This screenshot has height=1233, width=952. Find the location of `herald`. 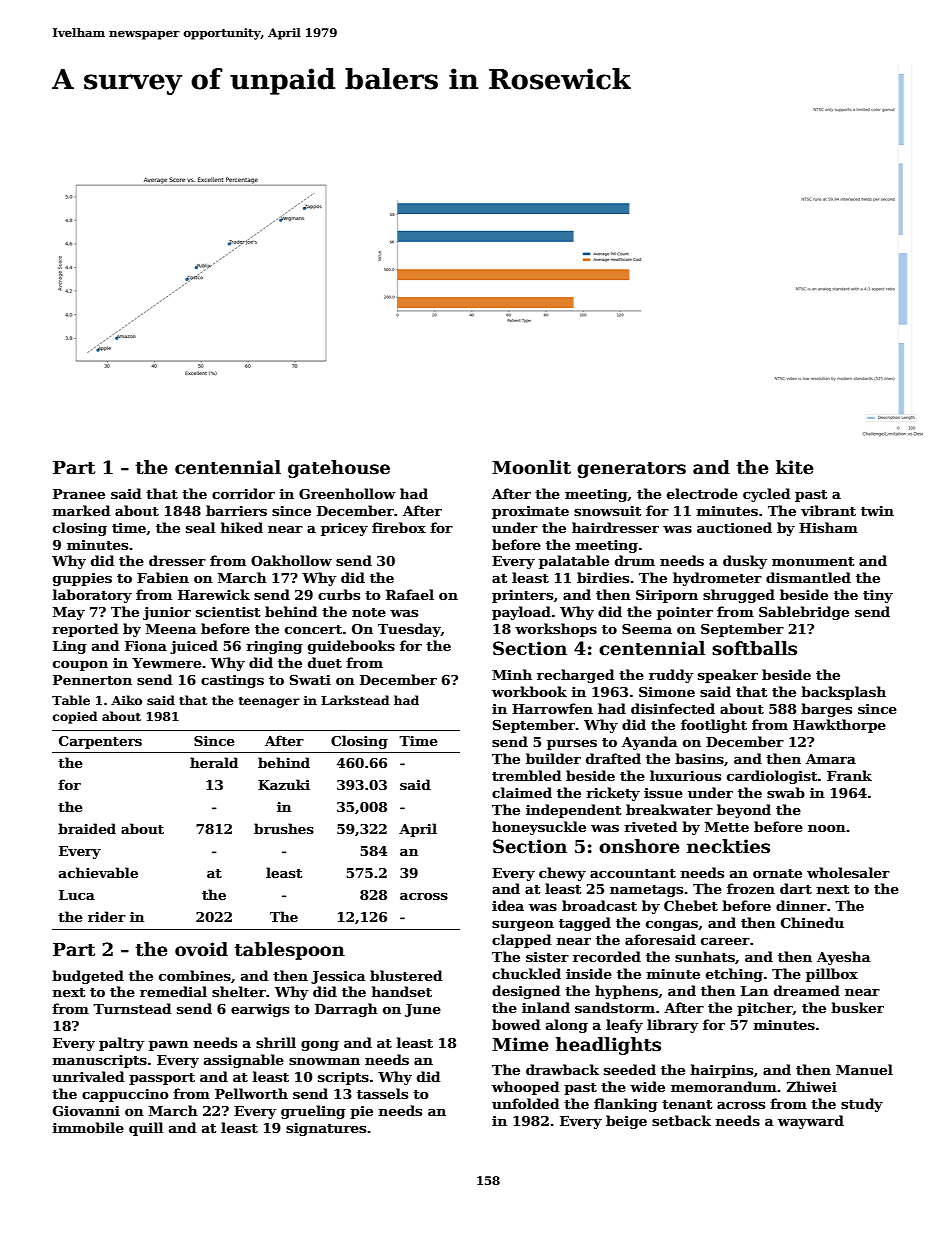

herald is located at coordinates (214, 762).
